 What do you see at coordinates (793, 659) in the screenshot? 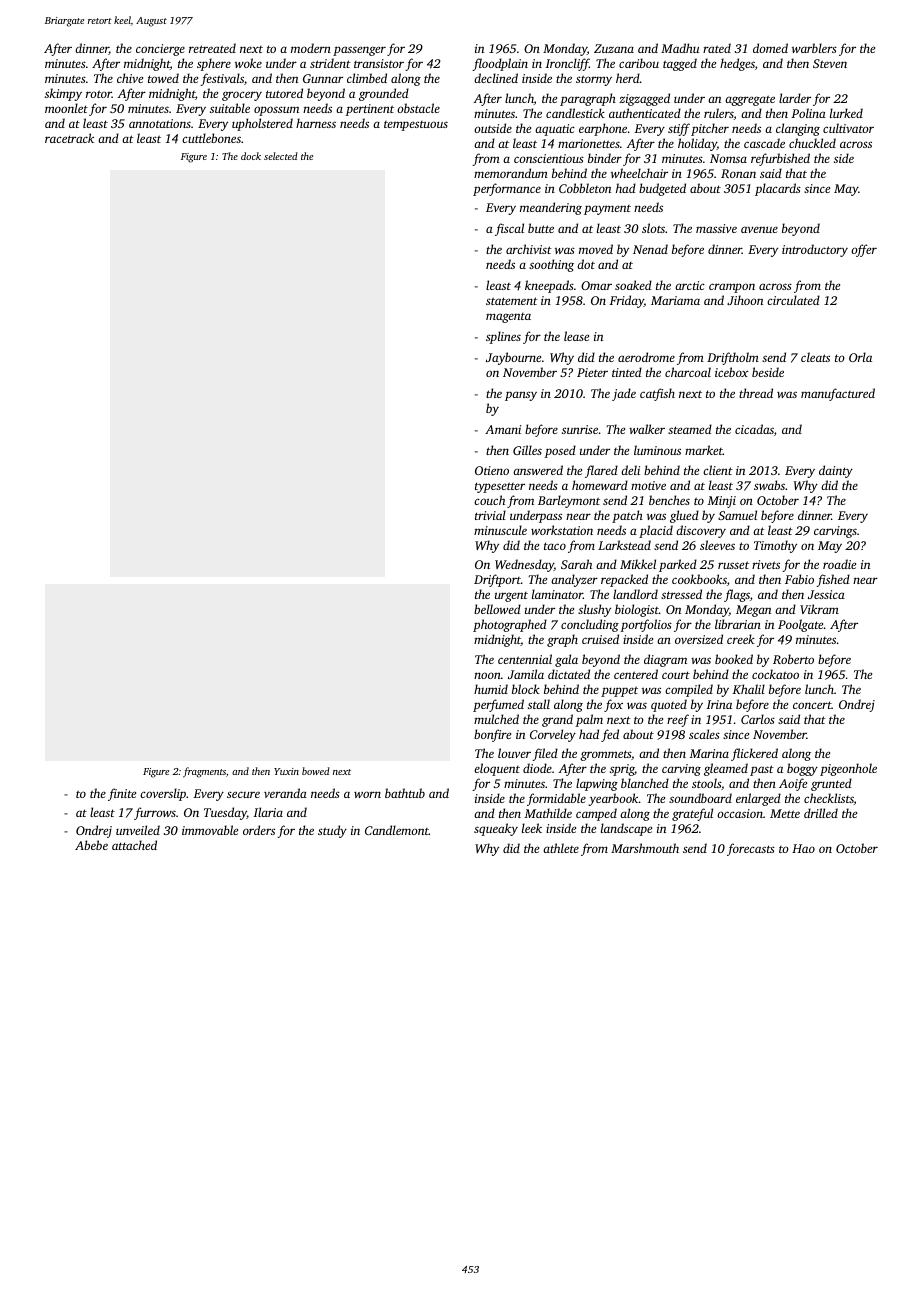
I see `Roberto` at bounding box center [793, 659].
